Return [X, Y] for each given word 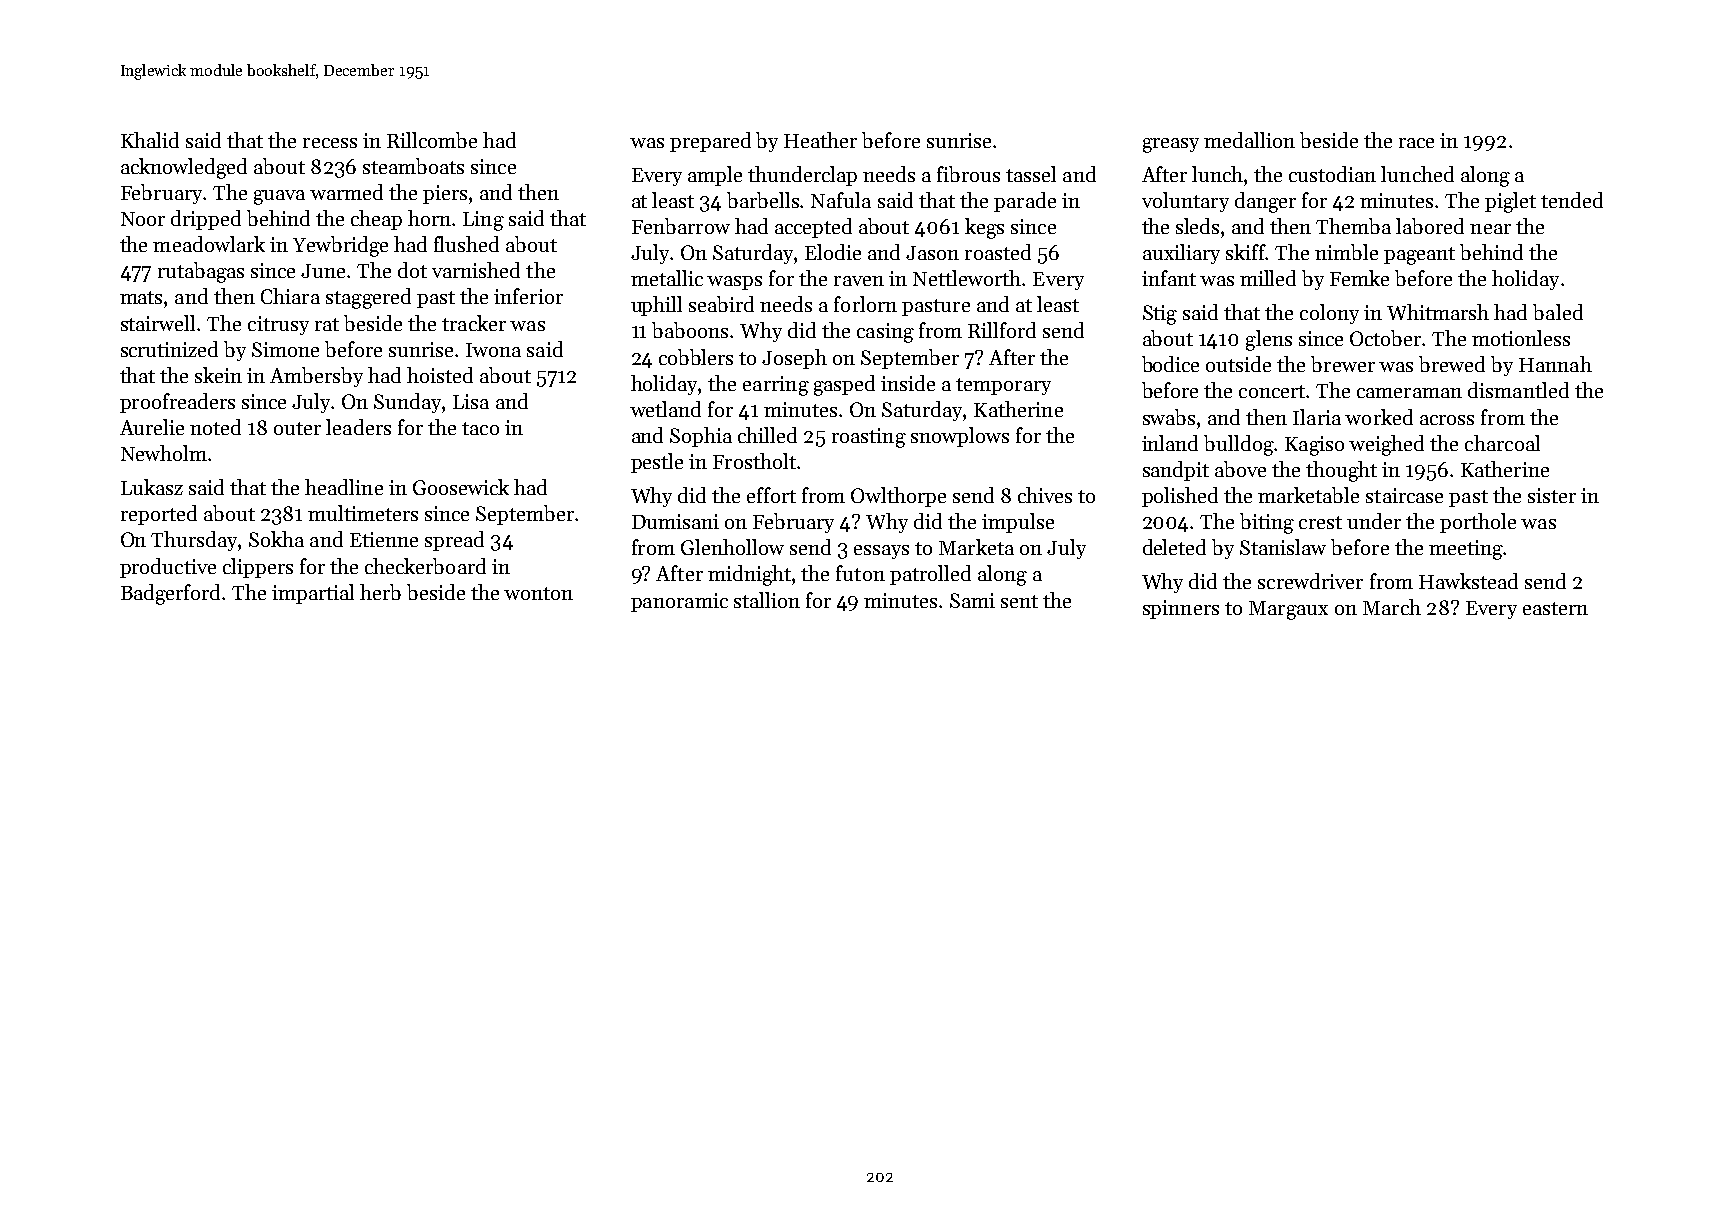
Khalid [150, 140]
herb [380, 592]
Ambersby [316, 377]
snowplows [960, 437]
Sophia [701, 437]
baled [1558, 312]
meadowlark [209, 244]
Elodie [833, 252]
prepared [710, 142]
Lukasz [152, 487]
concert [1272, 391]
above [1240, 469]
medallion [1249, 140]
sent [1019, 601]
